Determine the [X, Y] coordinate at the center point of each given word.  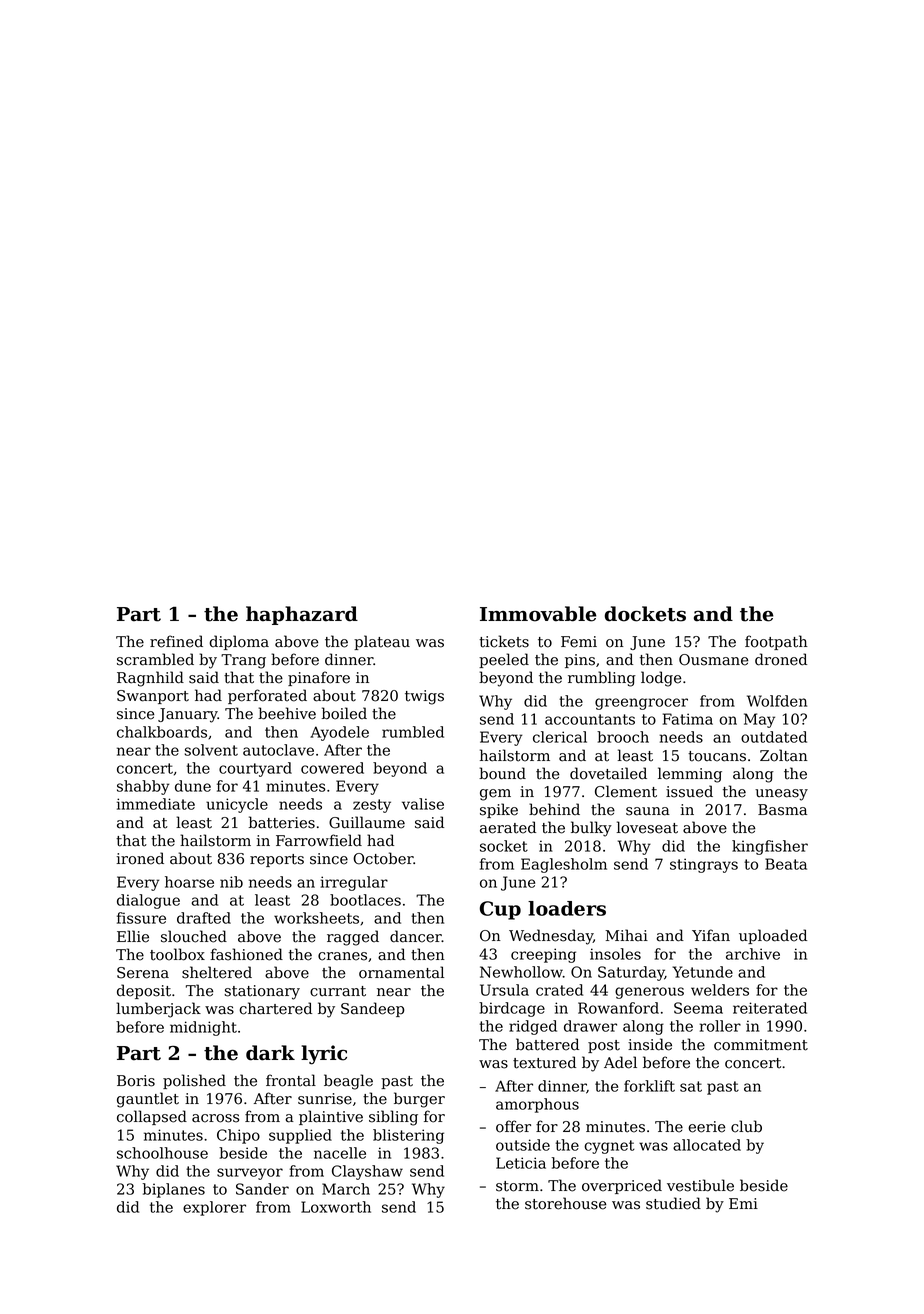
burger [419, 1100]
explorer [214, 1208]
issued [689, 791]
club [746, 1126]
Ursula [504, 990]
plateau [382, 642]
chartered [275, 1008]
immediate [156, 804]
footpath [776, 642]
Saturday [631, 973]
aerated [508, 827]
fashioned [247, 954]
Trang [243, 661]
